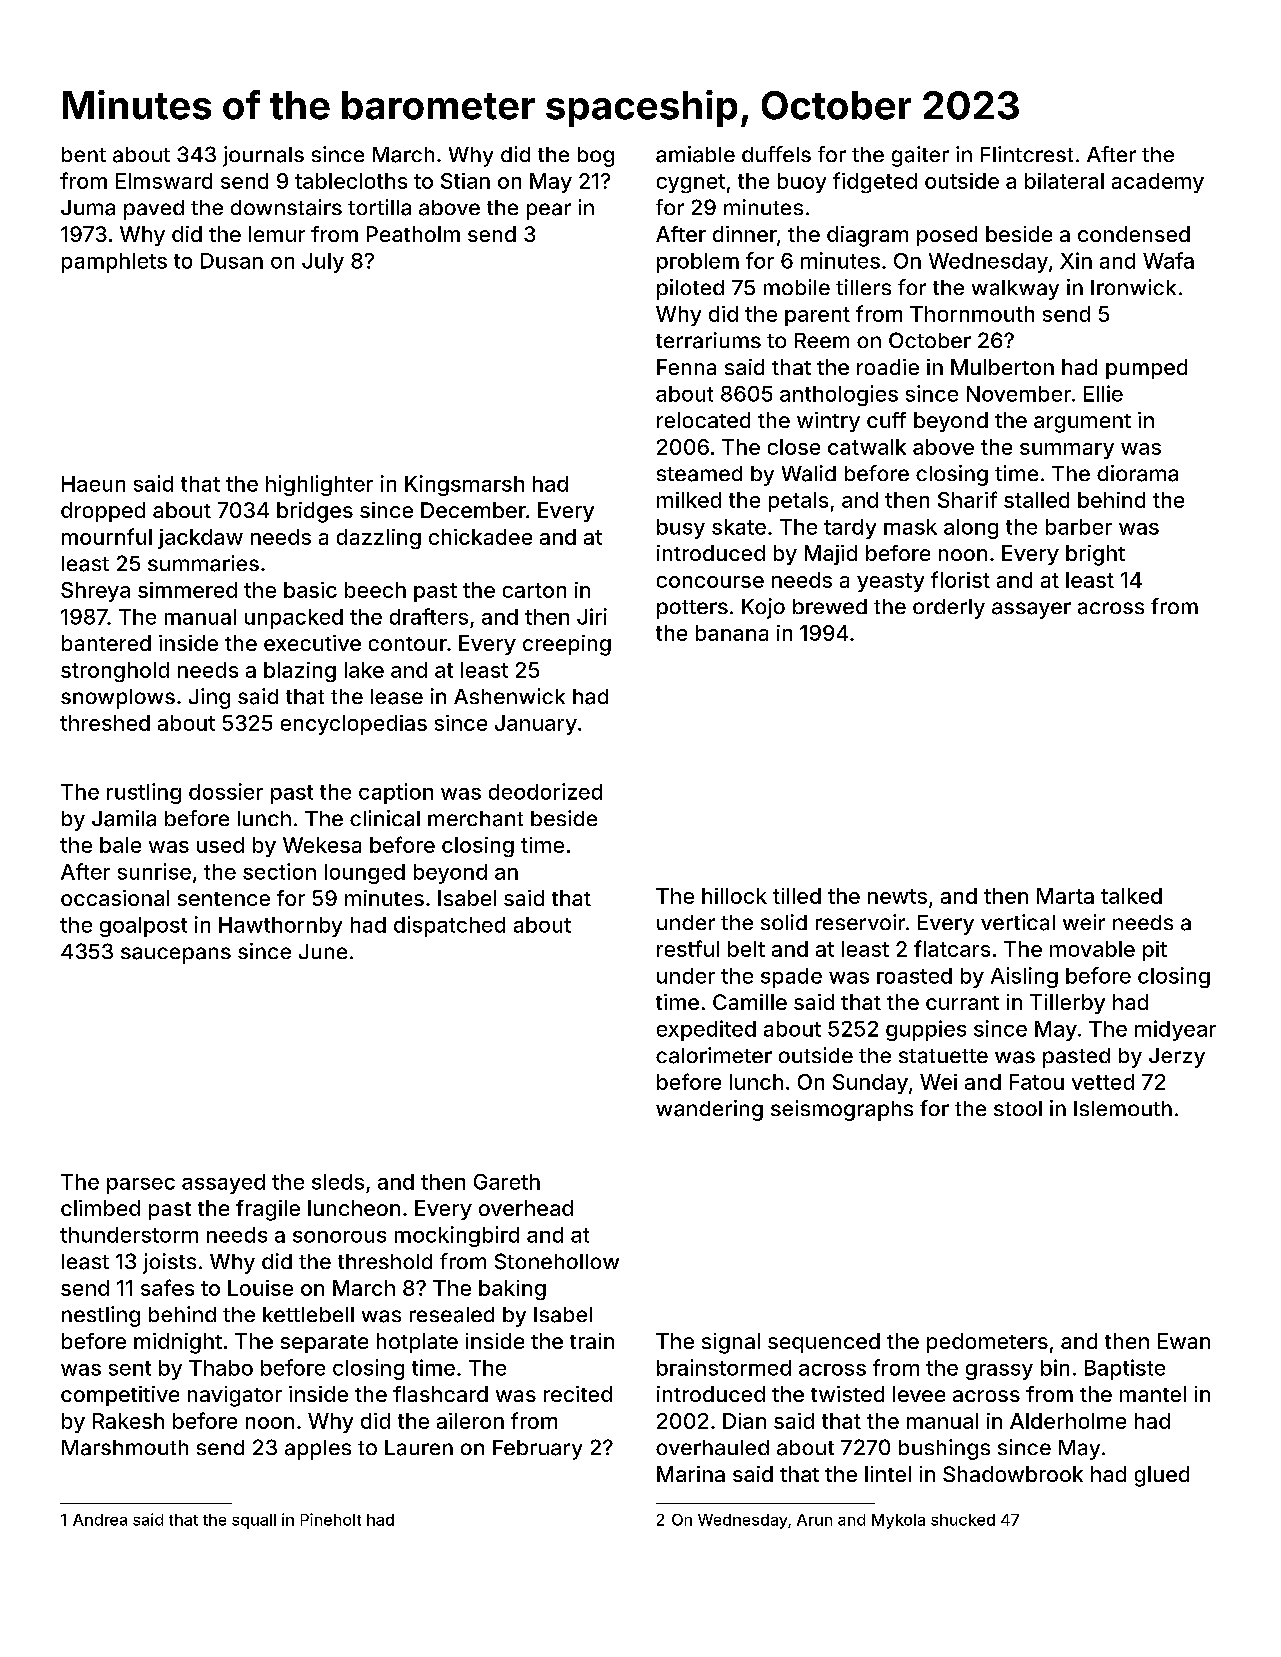 This screenshot has height=1657, width=1281. I want to click on Pineholt, so click(331, 1519).
